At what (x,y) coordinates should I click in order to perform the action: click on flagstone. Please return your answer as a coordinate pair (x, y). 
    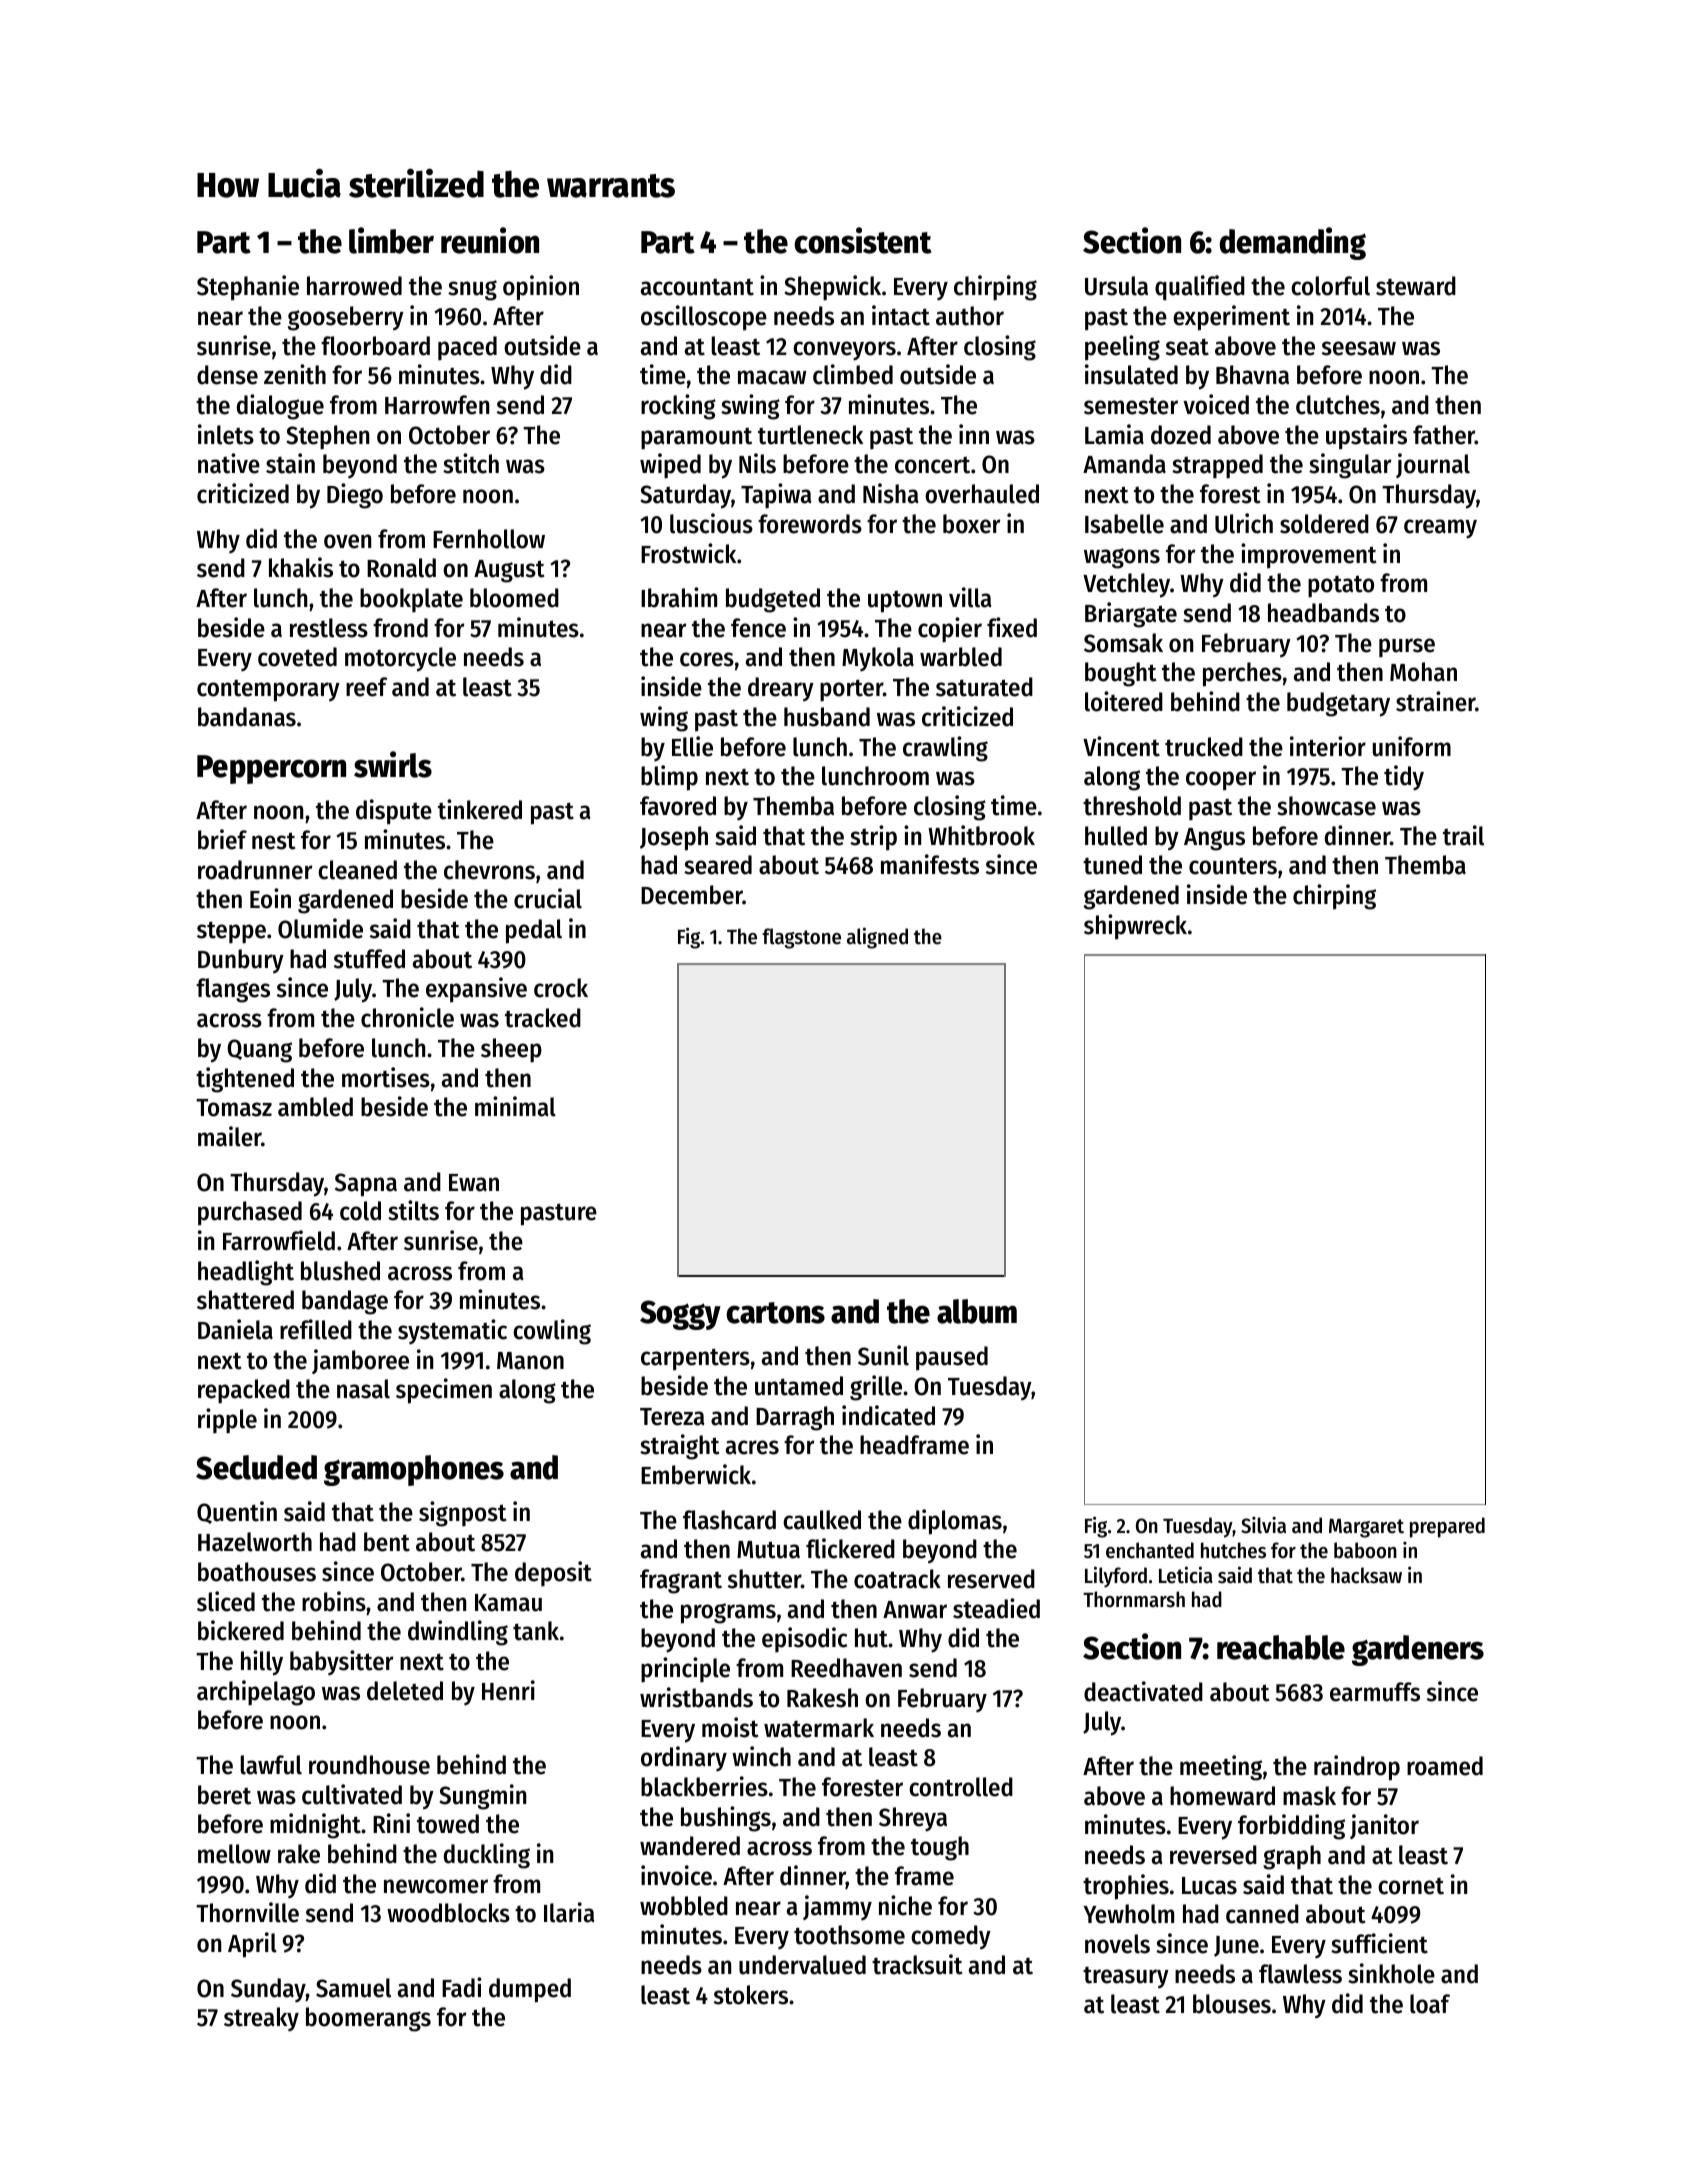
    Looking at the image, I should click on (801, 938).
